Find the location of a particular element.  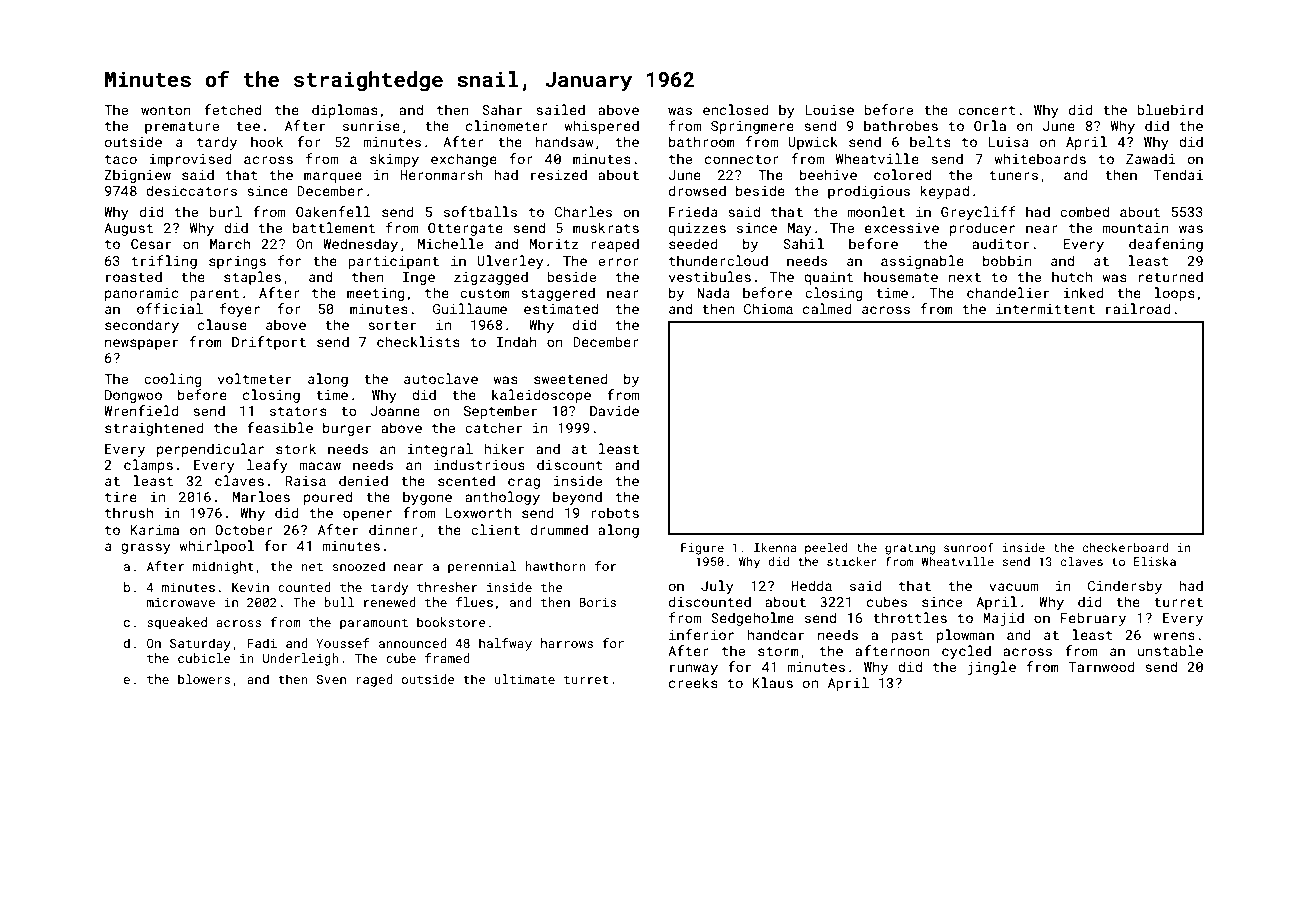

Ikenna is located at coordinates (775, 547).
